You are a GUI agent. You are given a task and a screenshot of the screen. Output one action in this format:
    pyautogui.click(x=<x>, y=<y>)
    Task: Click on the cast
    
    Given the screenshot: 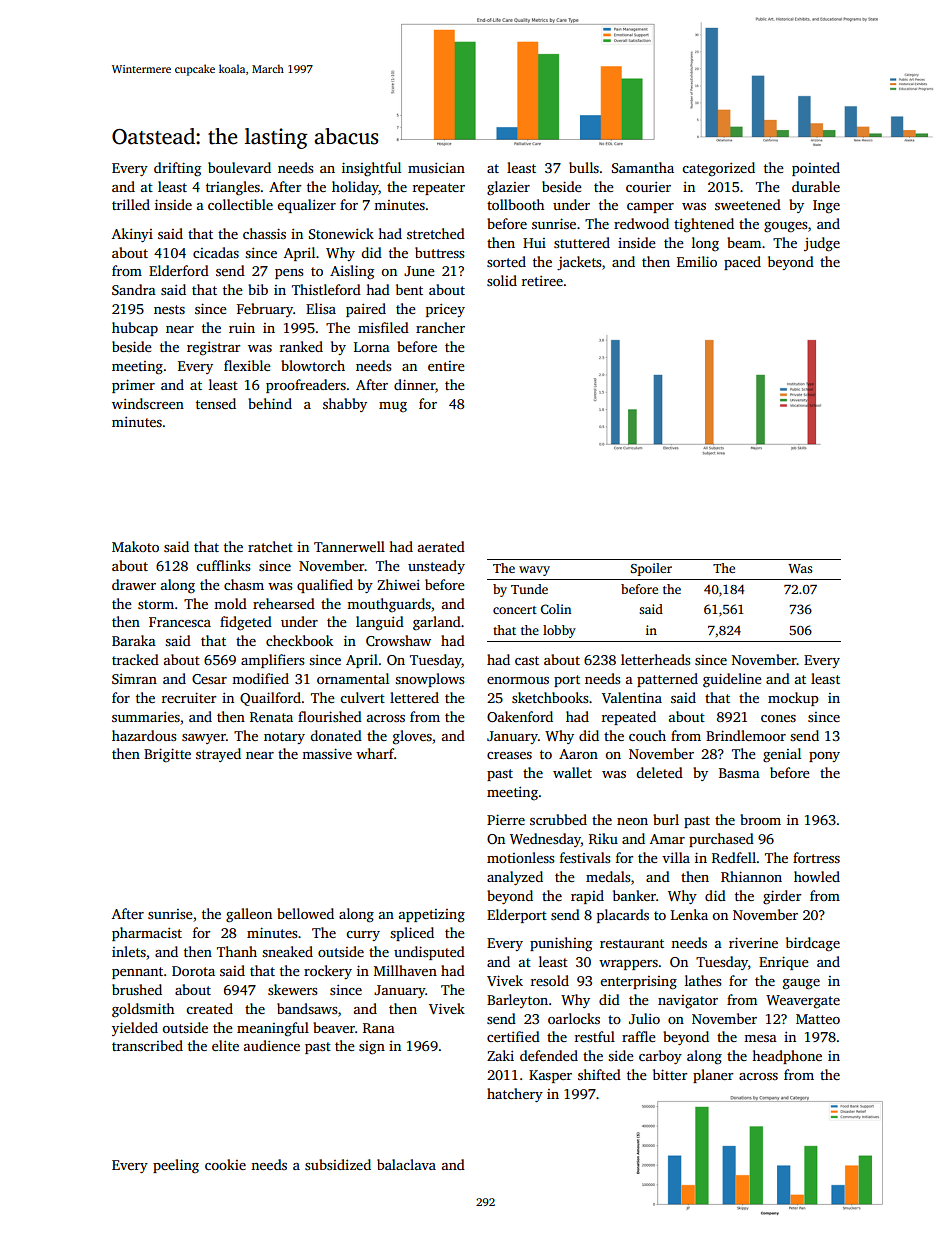 What is the action you would take?
    pyautogui.click(x=527, y=660)
